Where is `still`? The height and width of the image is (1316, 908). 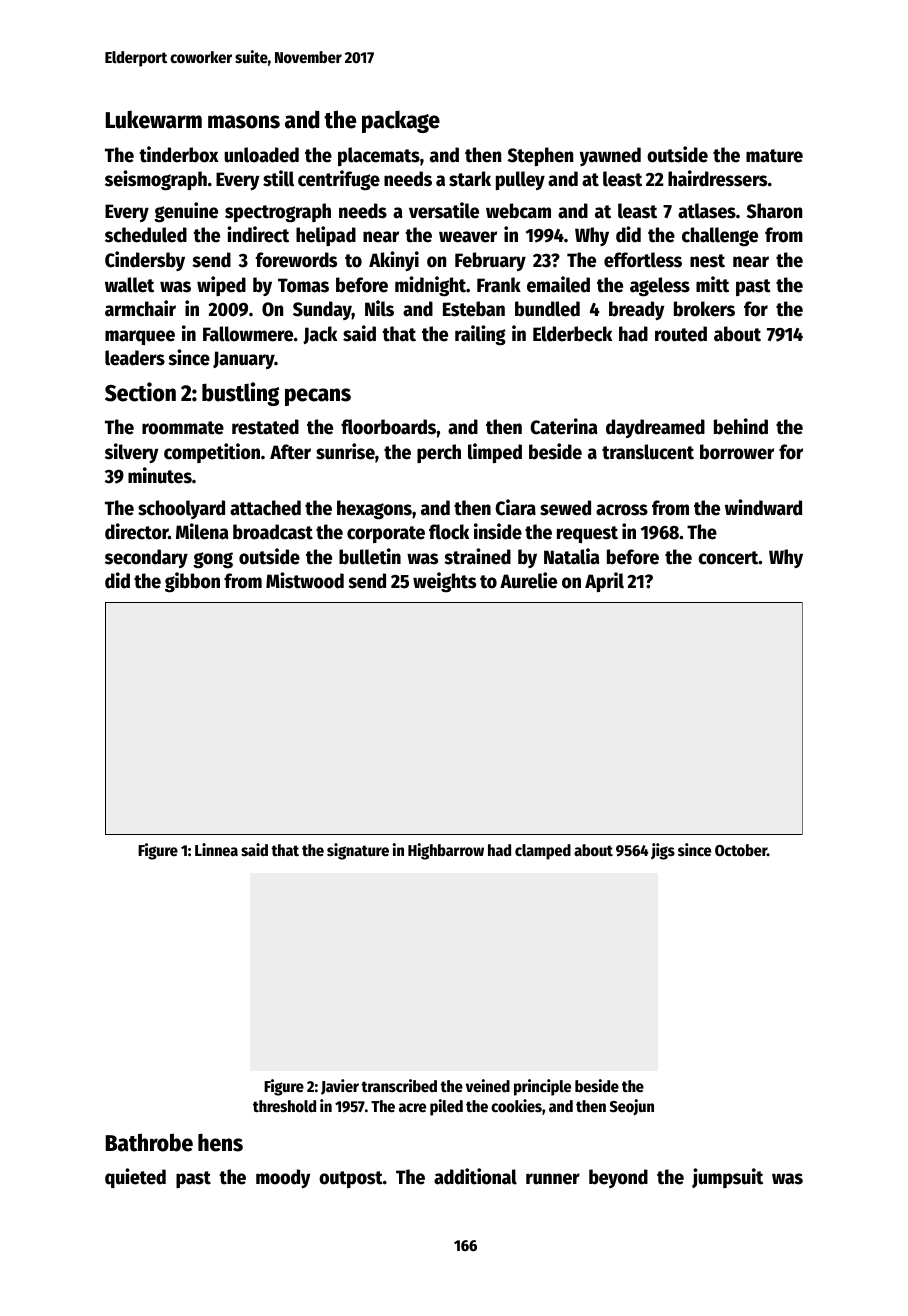 still is located at coordinates (278, 178).
